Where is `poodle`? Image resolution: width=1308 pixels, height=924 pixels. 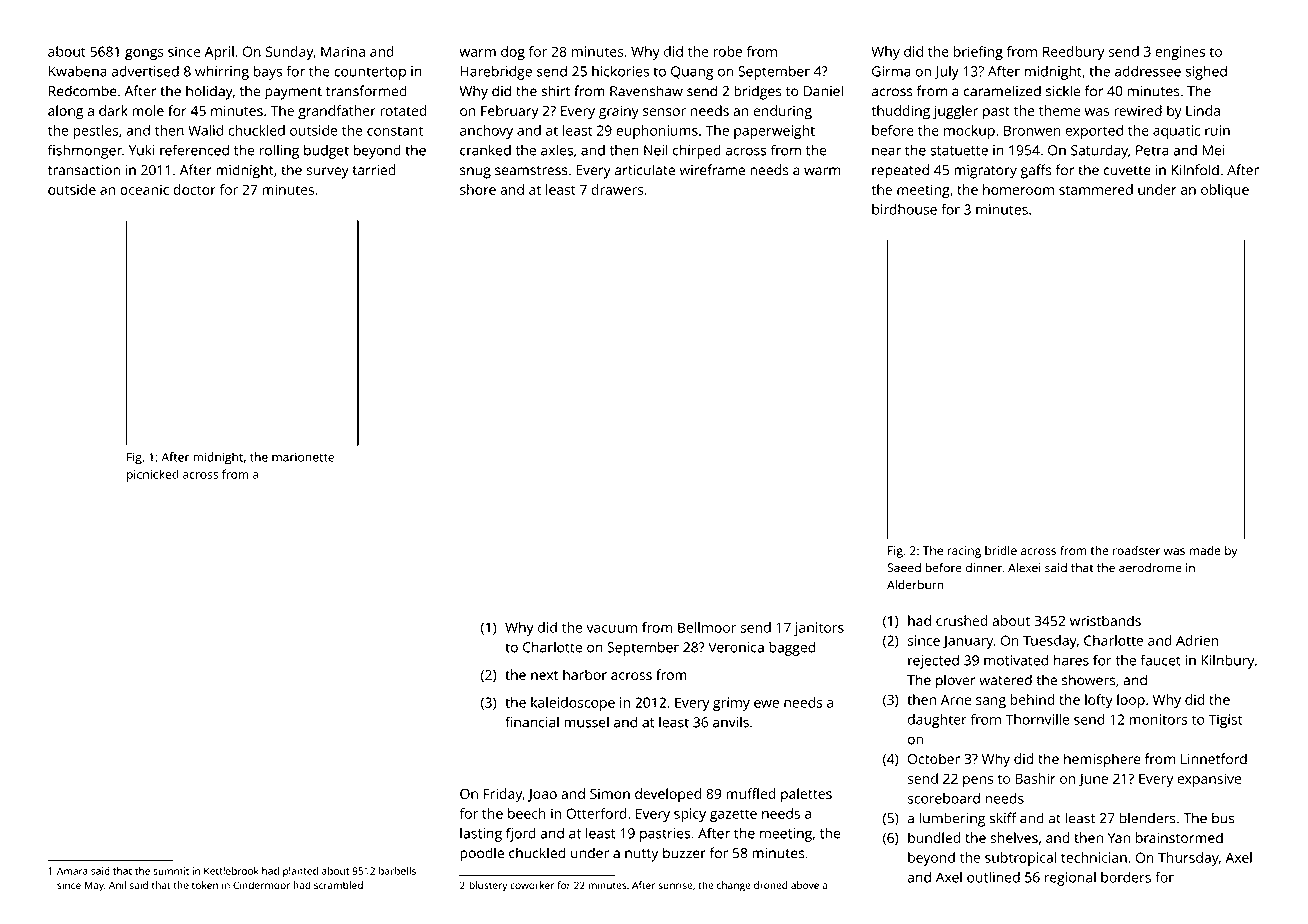
poodle is located at coordinates (482, 854).
